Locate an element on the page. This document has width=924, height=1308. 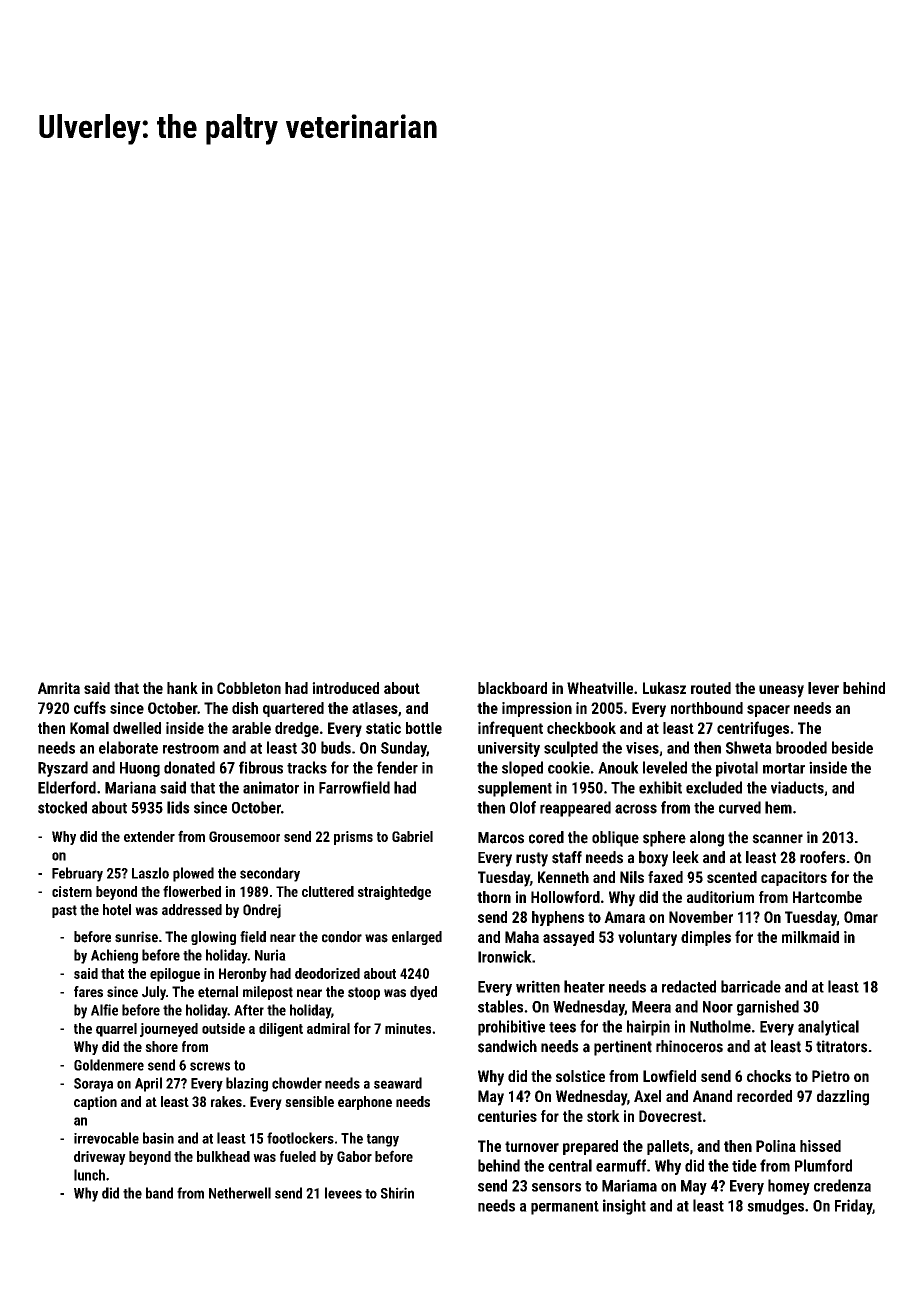
routed is located at coordinates (711, 688).
